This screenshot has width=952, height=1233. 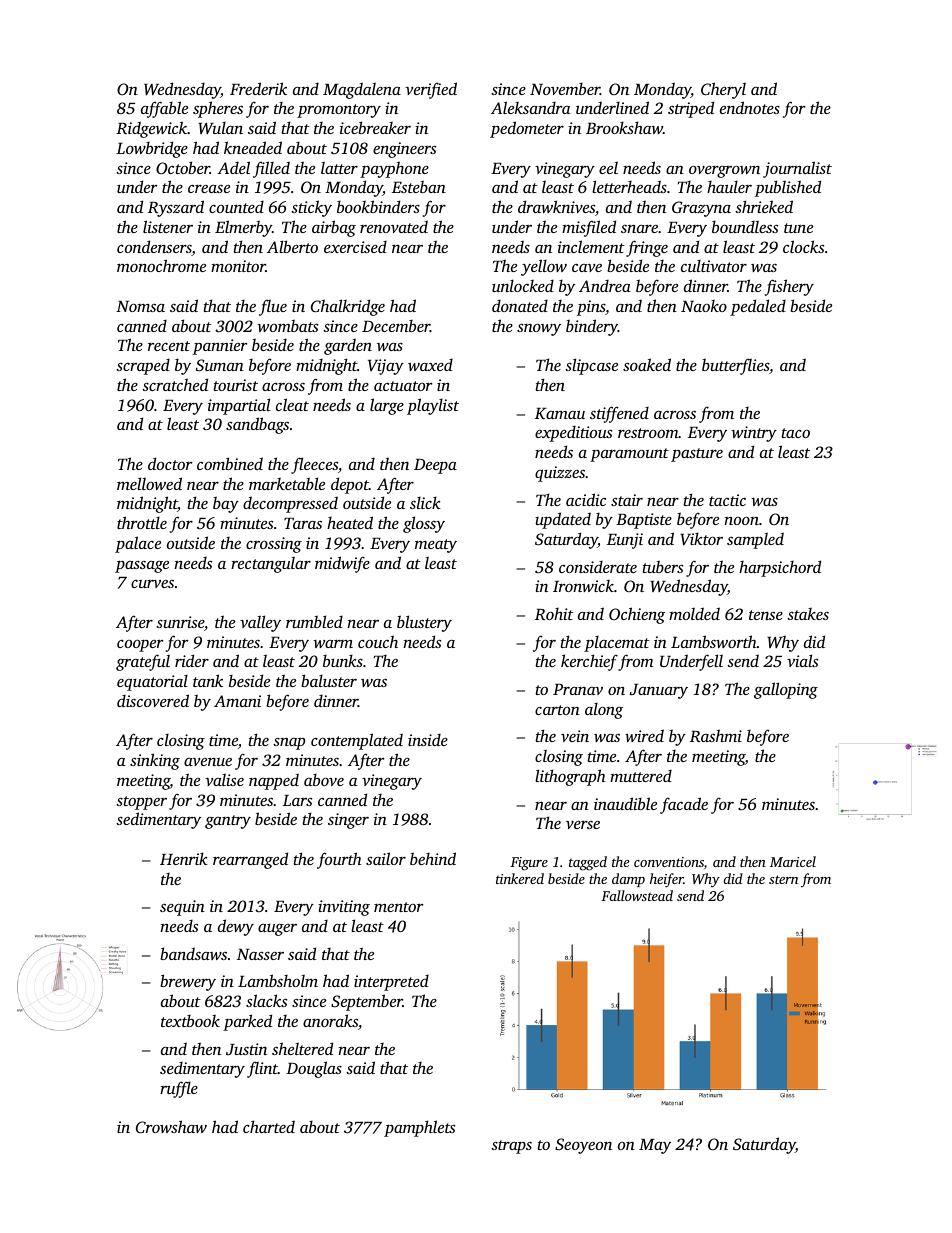 I want to click on restroom, so click(x=648, y=433).
